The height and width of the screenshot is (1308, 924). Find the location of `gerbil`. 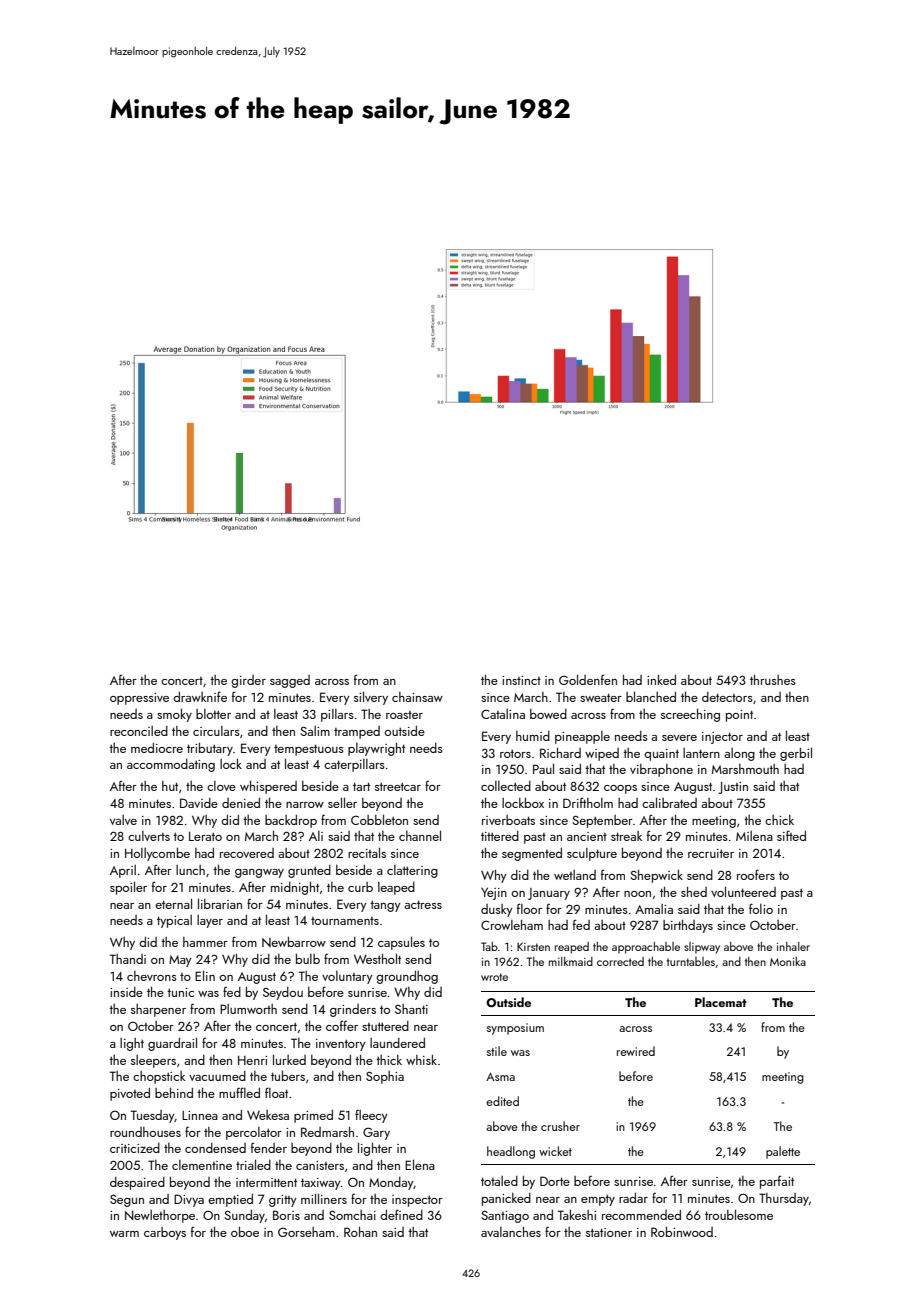

gerbil is located at coordinates (796, 754).
